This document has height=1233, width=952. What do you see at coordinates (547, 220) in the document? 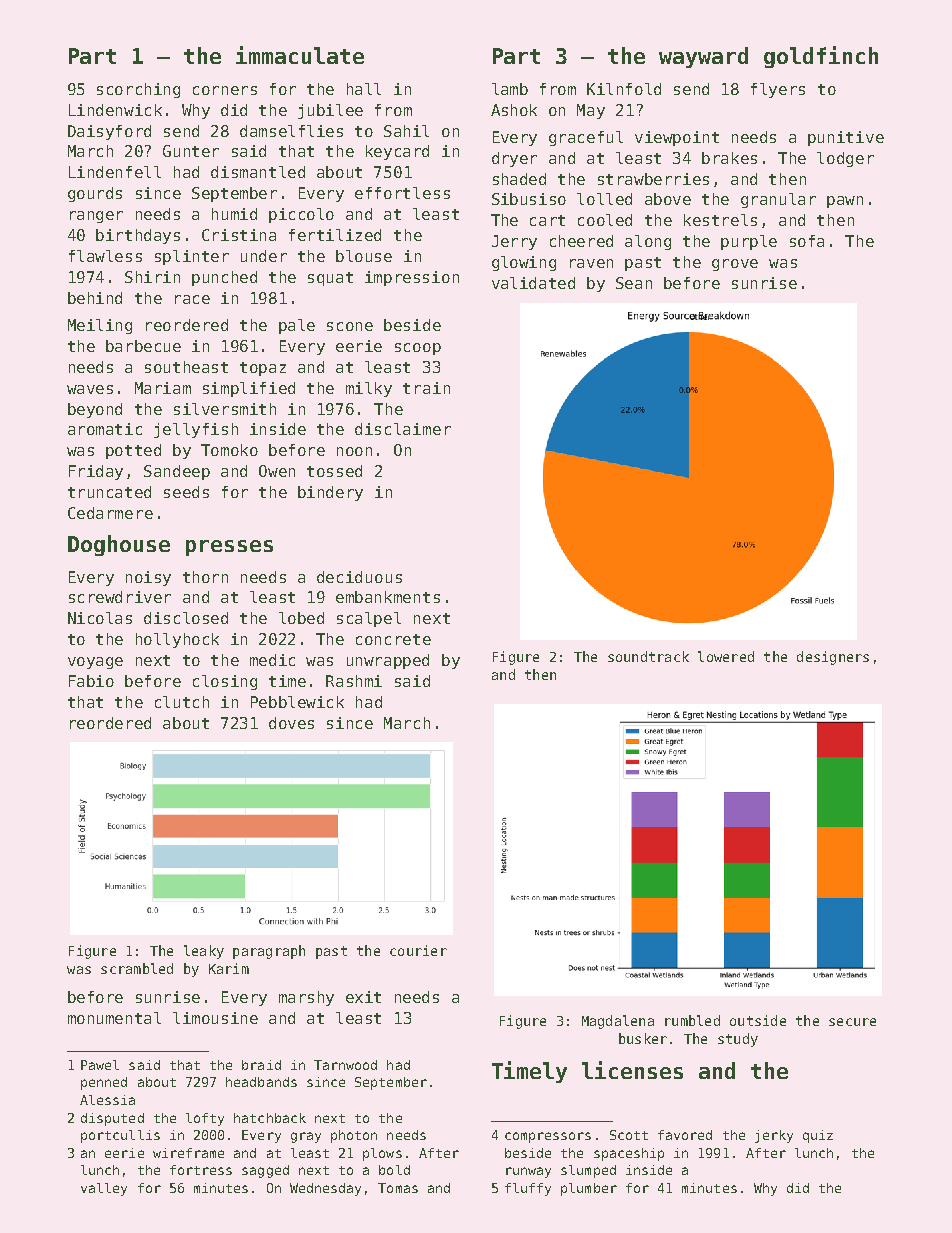
I see `cart` at bounding box center [547, 220].
